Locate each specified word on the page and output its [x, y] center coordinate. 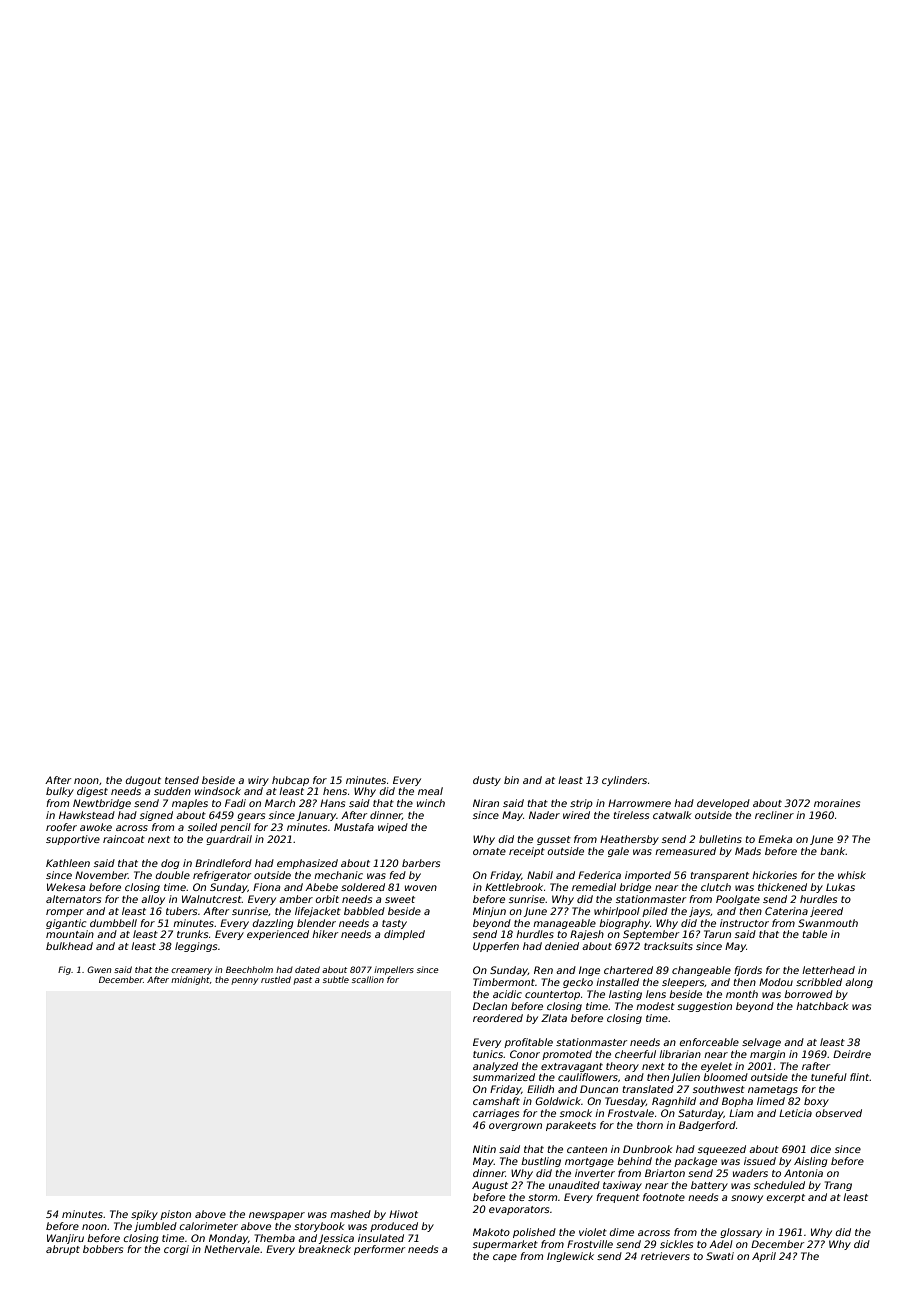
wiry [258, 781]
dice [821, 1149]
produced [394, 1227]
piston [175, 1215]
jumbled [155, 1227]
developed [723, 804]
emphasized [307, 864]
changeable [701, 971]
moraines [837, 803]
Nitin [484, 1149]
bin [511, 780]
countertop [552, 995]
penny [245, 981]
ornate [489, 851]
